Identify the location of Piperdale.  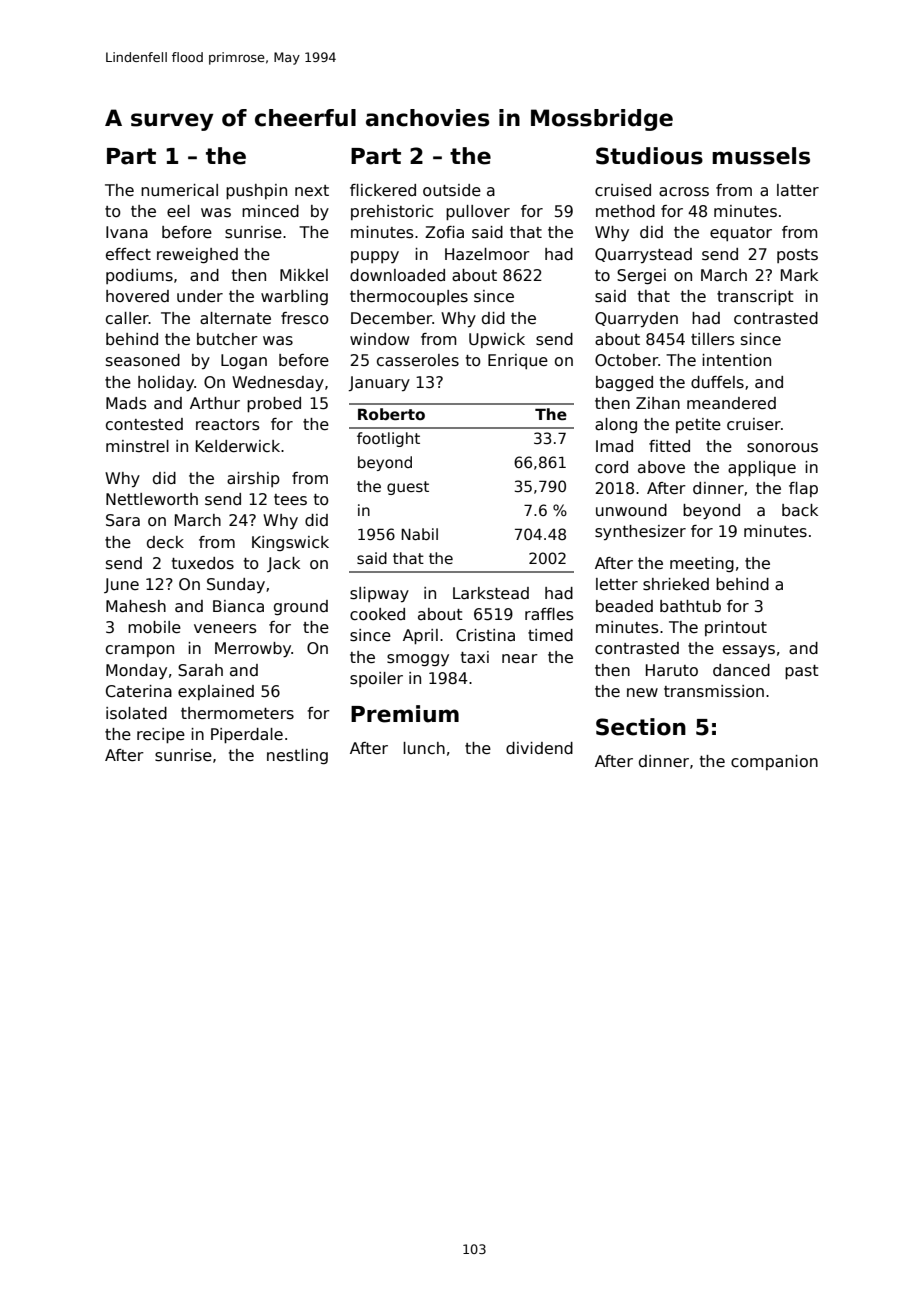
(247, 735).
